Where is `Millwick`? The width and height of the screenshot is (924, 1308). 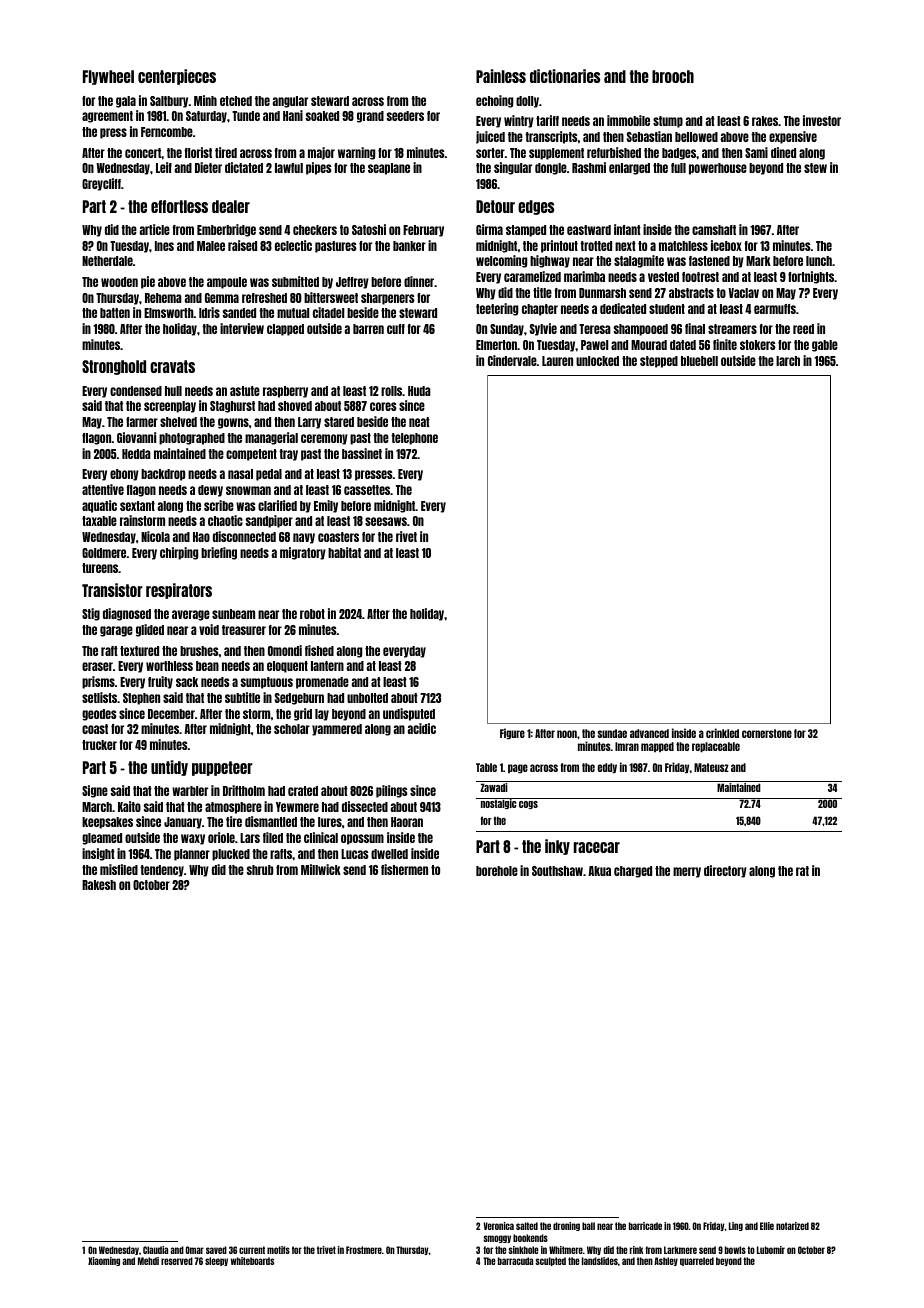
Millwick is located at coordinates (321, 869).
